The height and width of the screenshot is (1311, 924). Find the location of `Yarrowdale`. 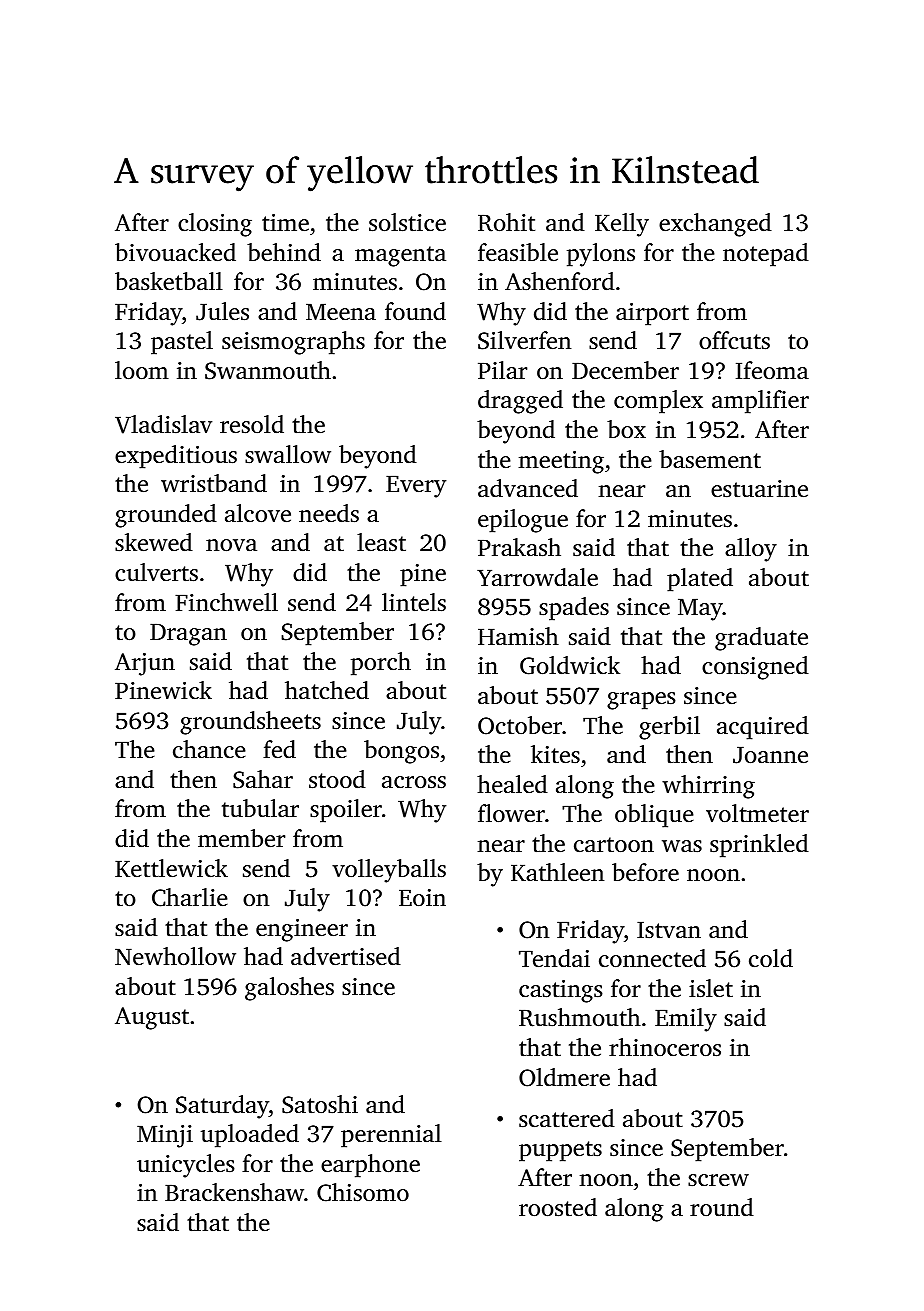

Yarrowdale is located at coordinates (537, 577).
